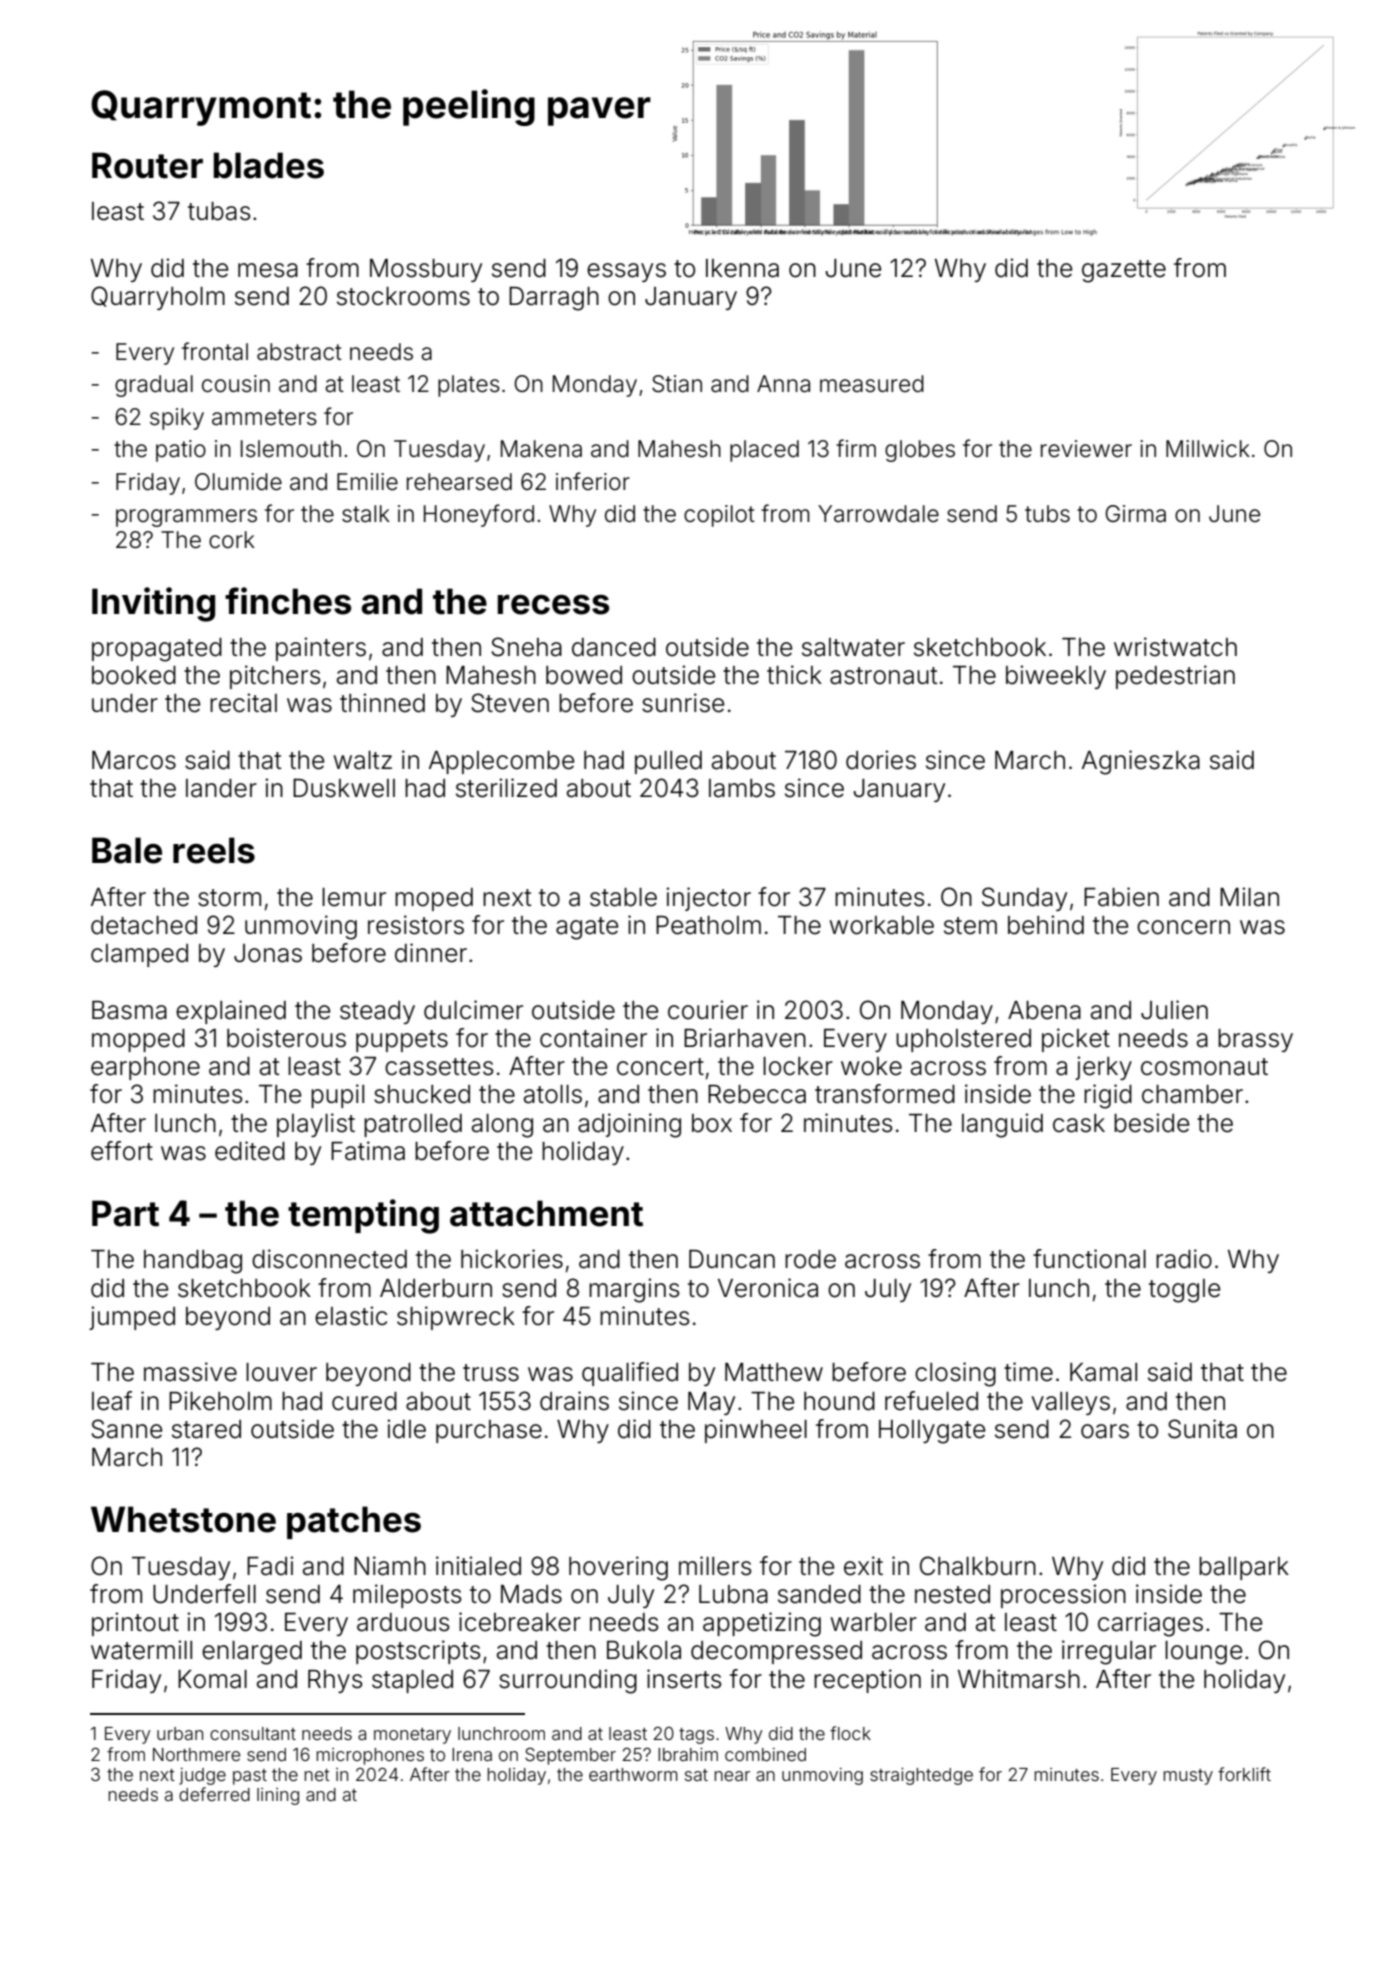 The width and height of the page is (1386, 1969). Describe the element at coordinates (1202, 1429) in the page. I see `Sunita` at that location.
